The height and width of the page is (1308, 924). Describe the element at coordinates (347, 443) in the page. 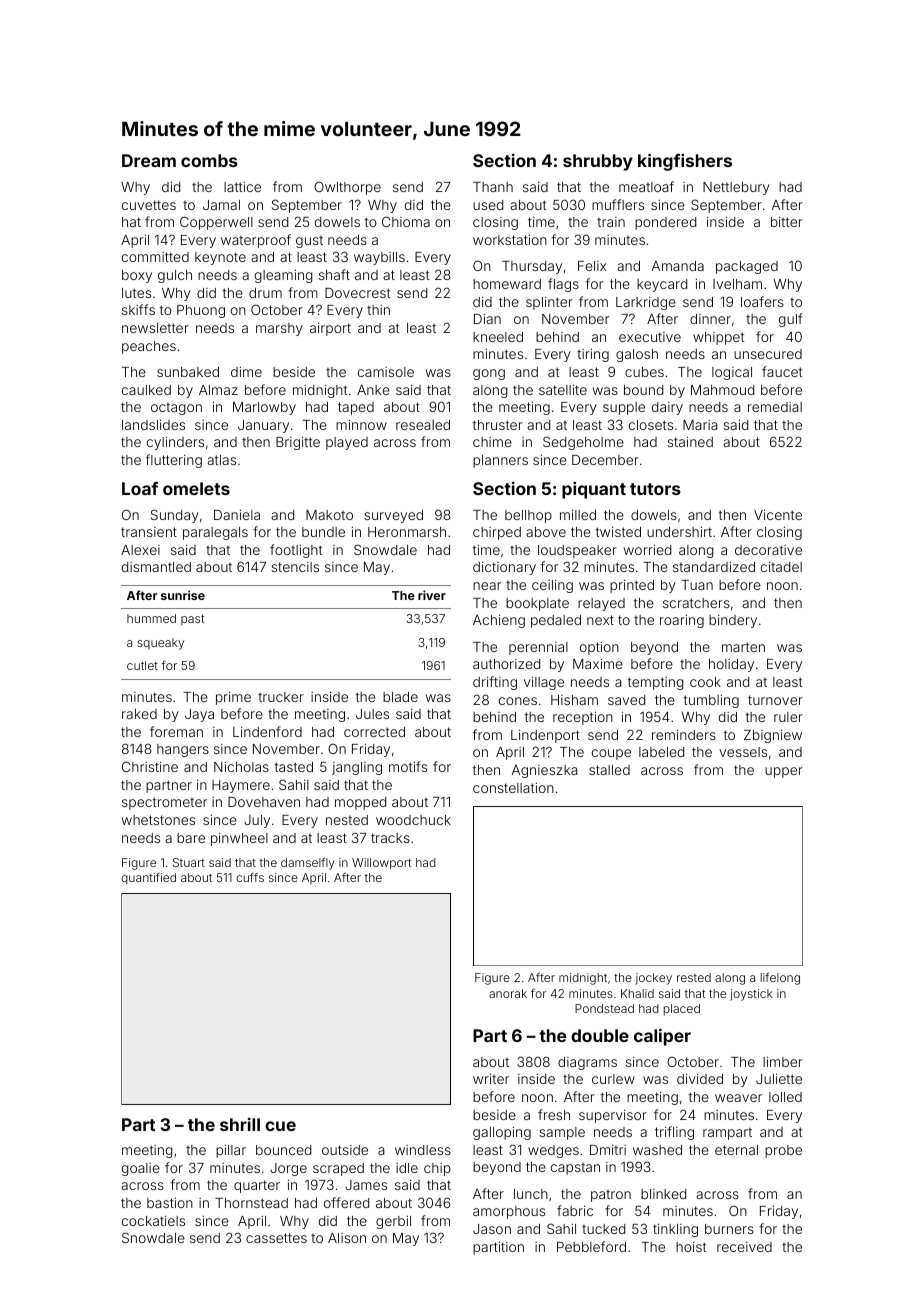

I see `played` at that location.
